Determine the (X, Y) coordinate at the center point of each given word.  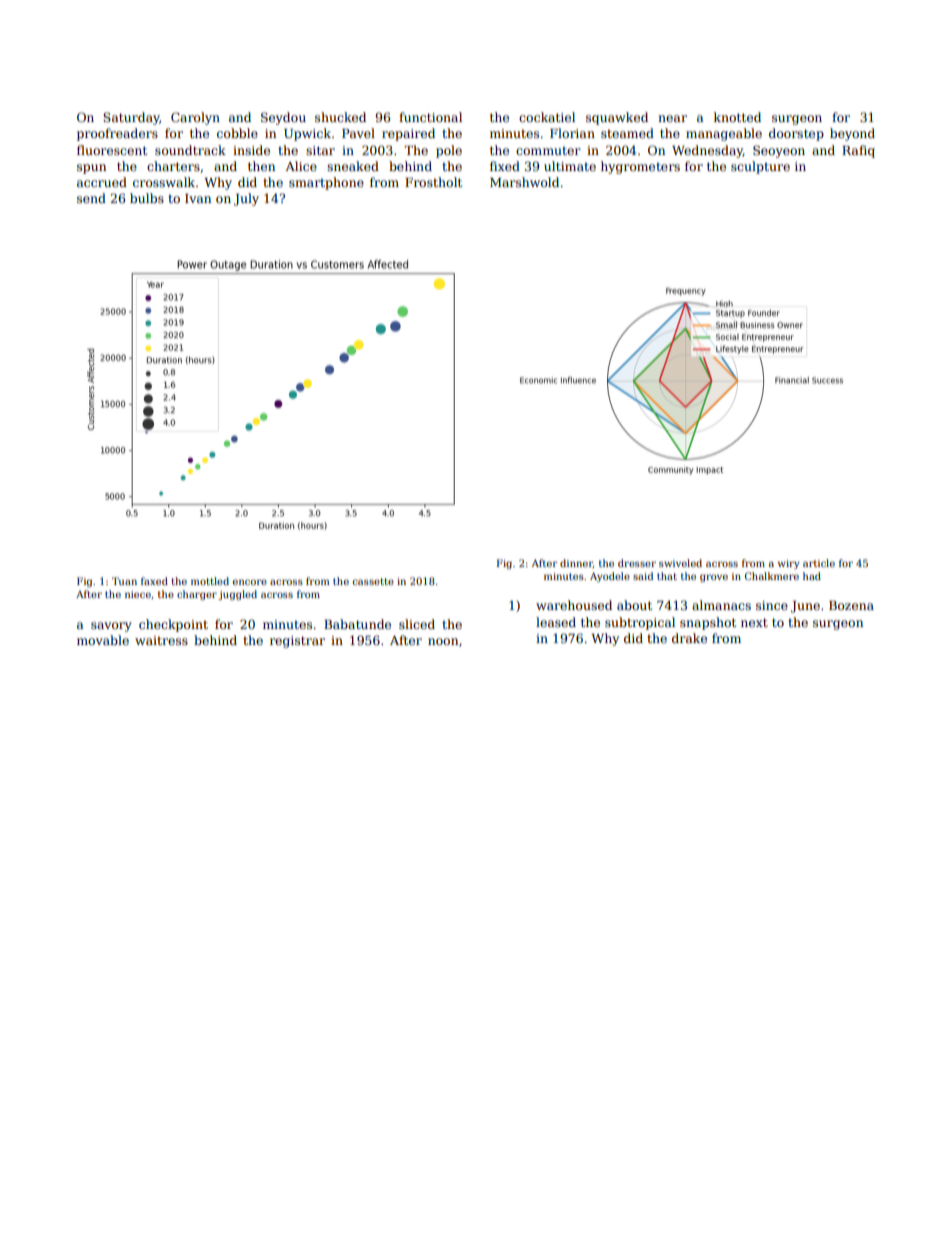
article (819, 563)
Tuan (124, 581)
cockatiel (547, 117)
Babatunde (357, 624)
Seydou (283, 118)
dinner (576, 563)
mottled (210, 581)
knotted (737, 117)
